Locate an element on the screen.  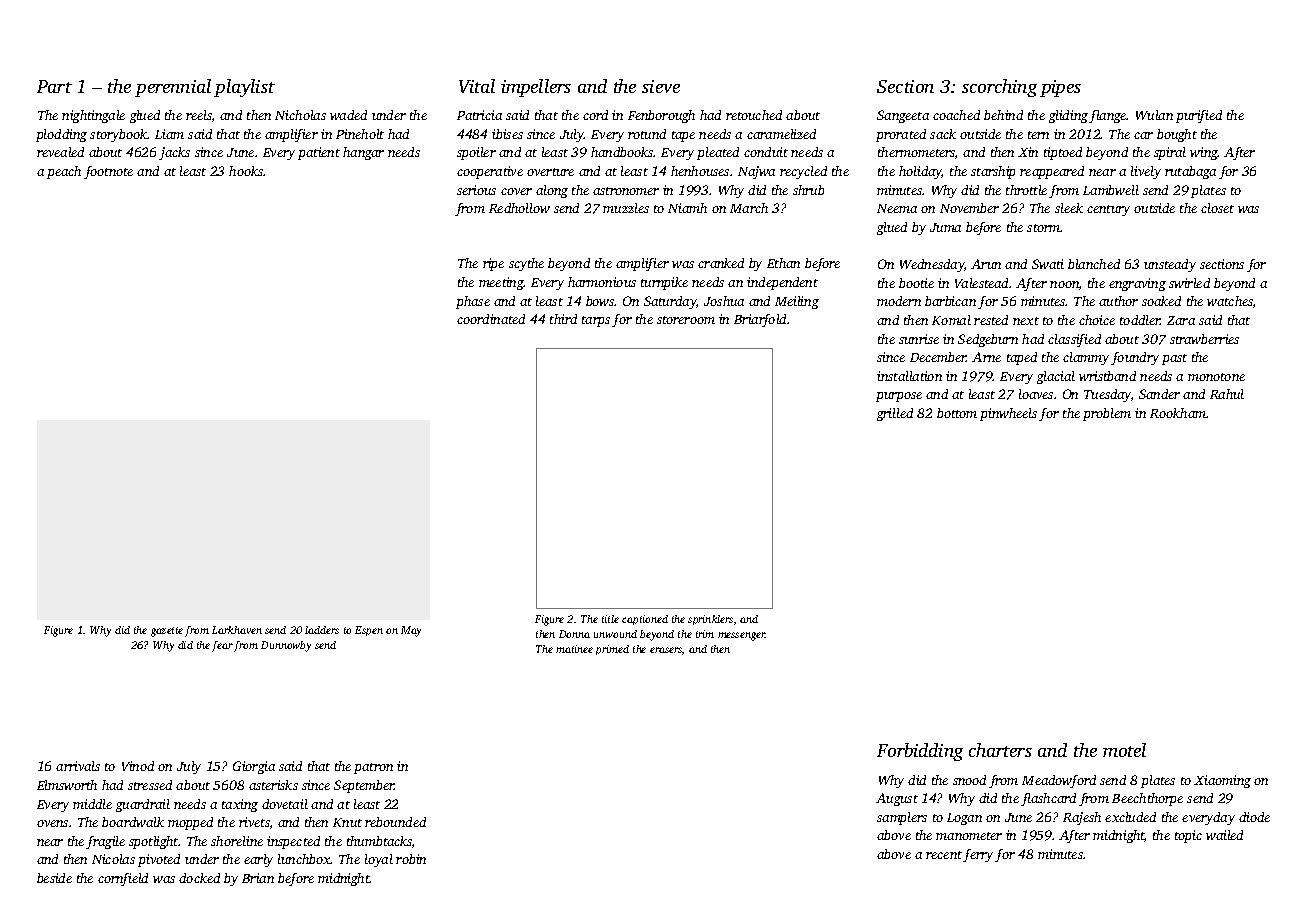
overture is located at coordinates (550, 172).
